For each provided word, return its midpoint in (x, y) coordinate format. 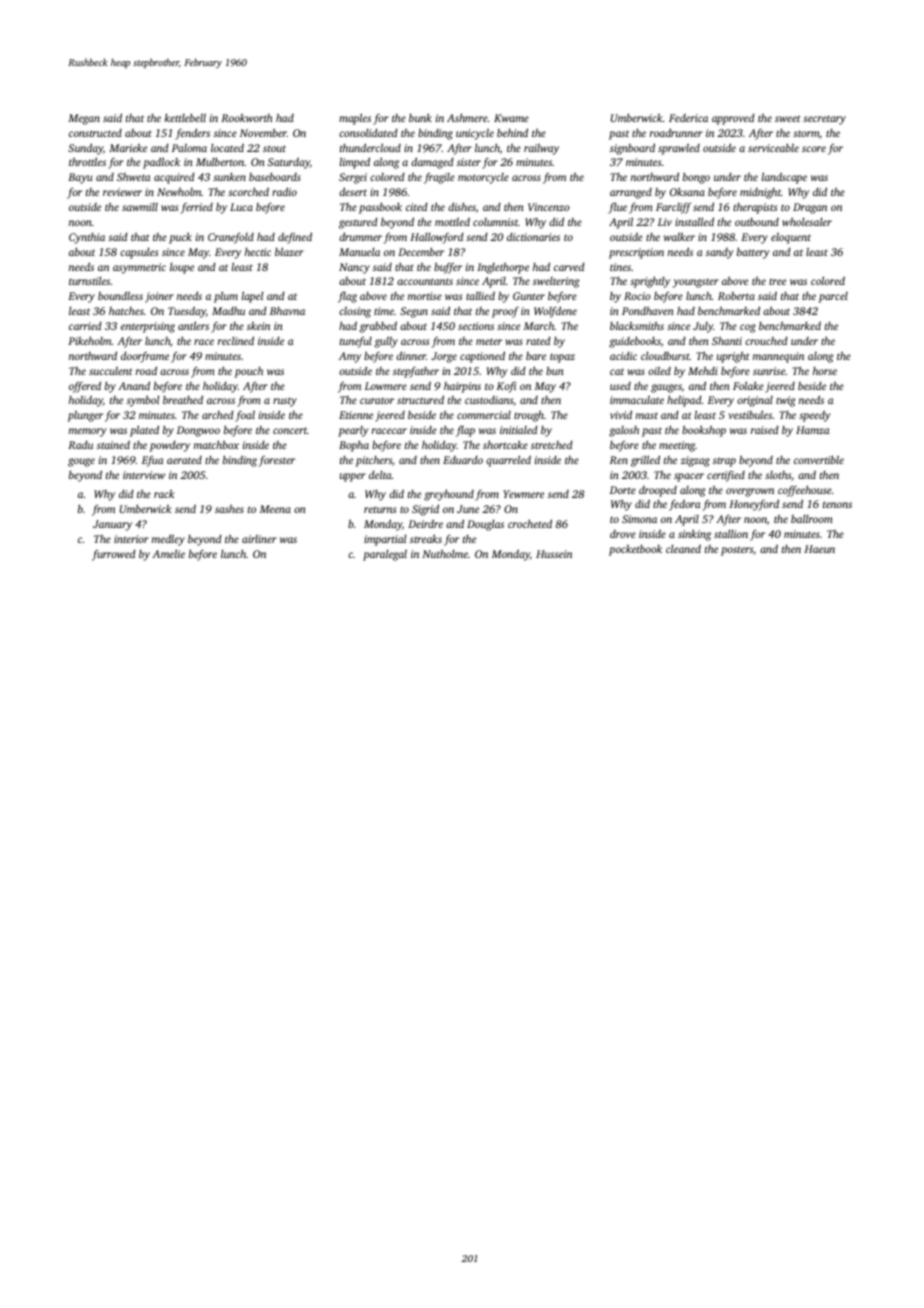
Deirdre (425, 523)
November (263, 132)
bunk (420, 117)
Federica (688, 118)
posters (737, 551)
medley (168, 540)
